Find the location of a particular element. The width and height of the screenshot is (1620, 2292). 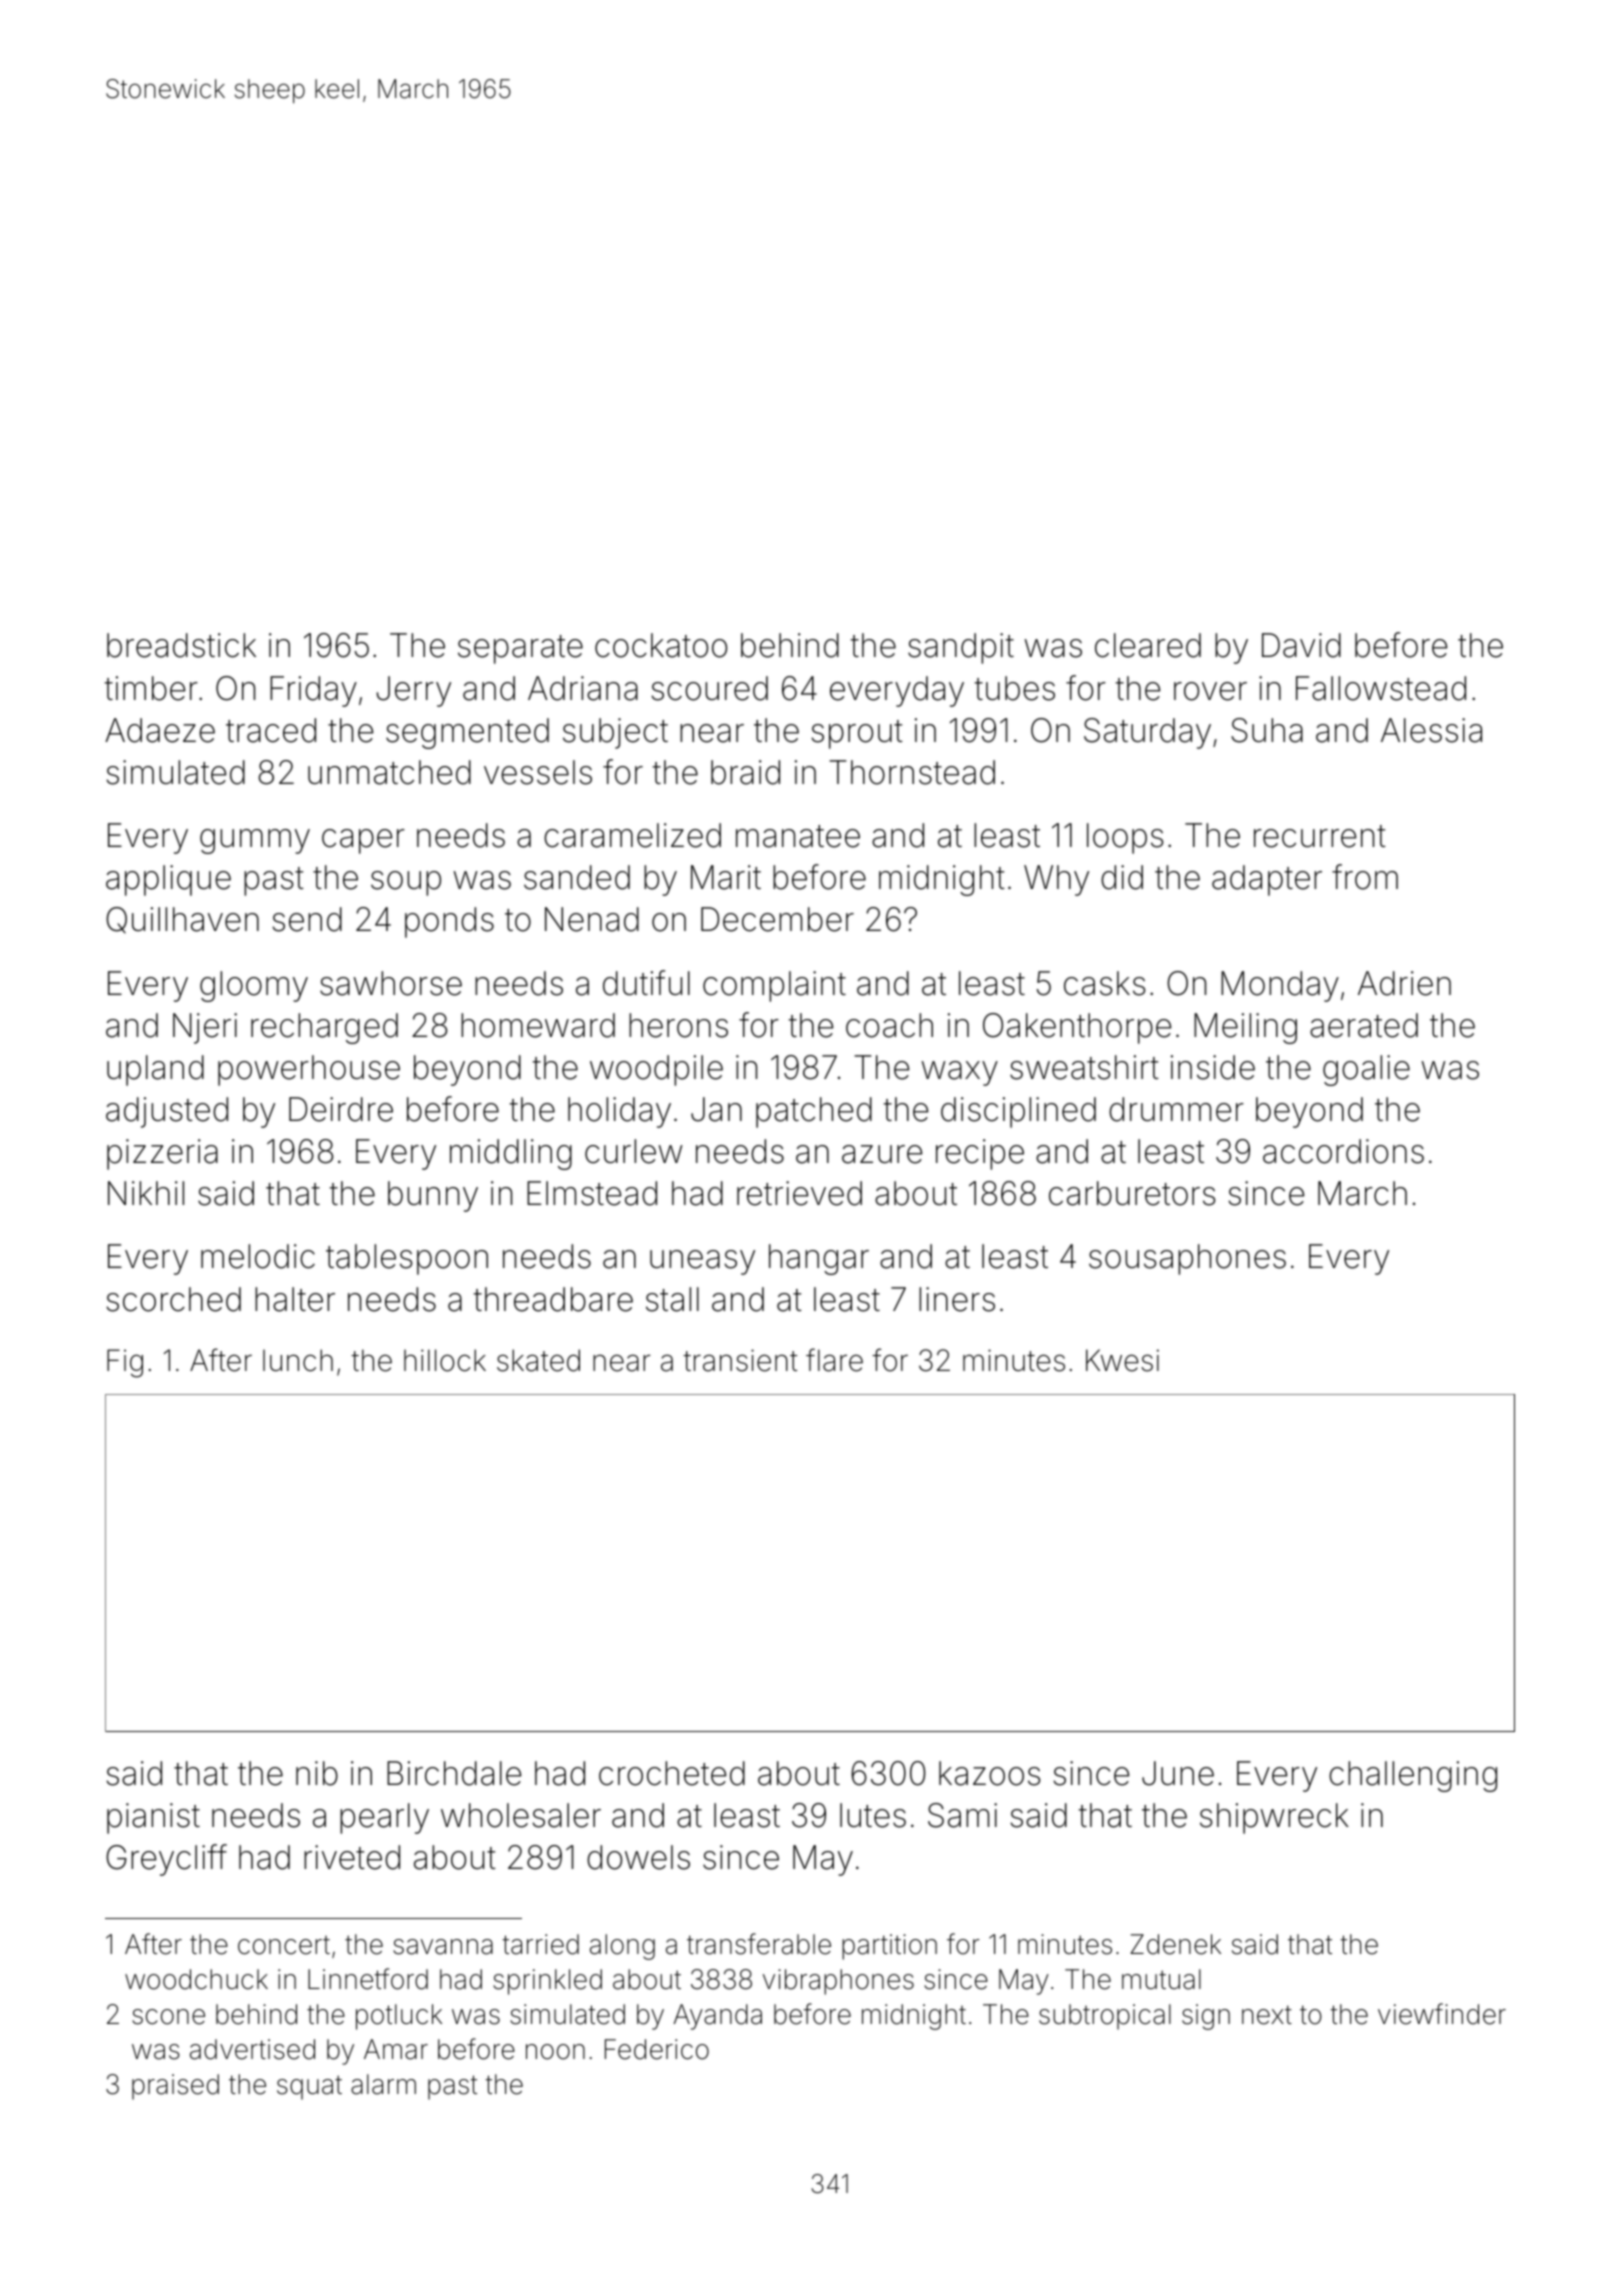

crocheted is located at coordinates (672, 1773).
